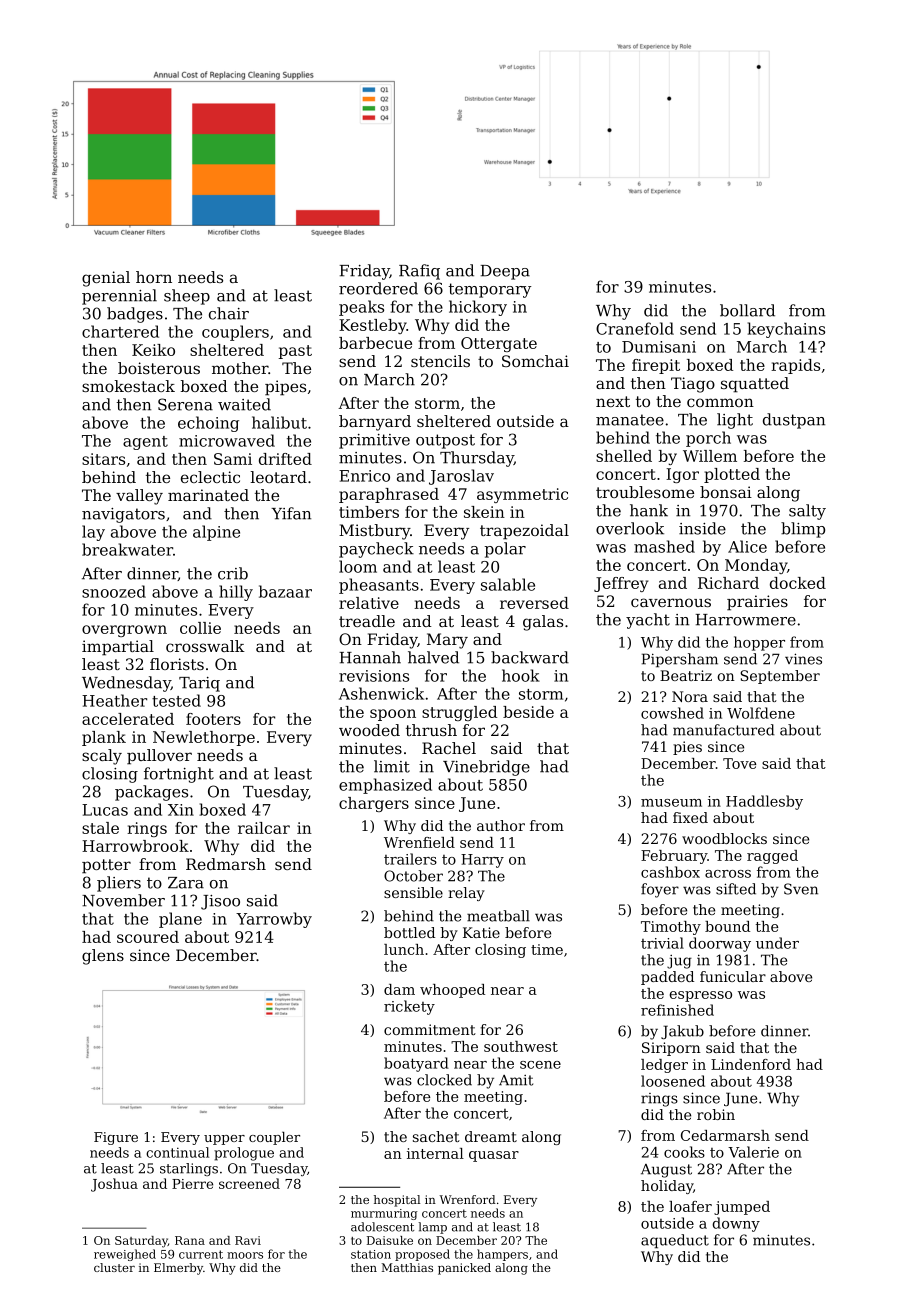  I want to click on troublesome, so click(645, 492).
